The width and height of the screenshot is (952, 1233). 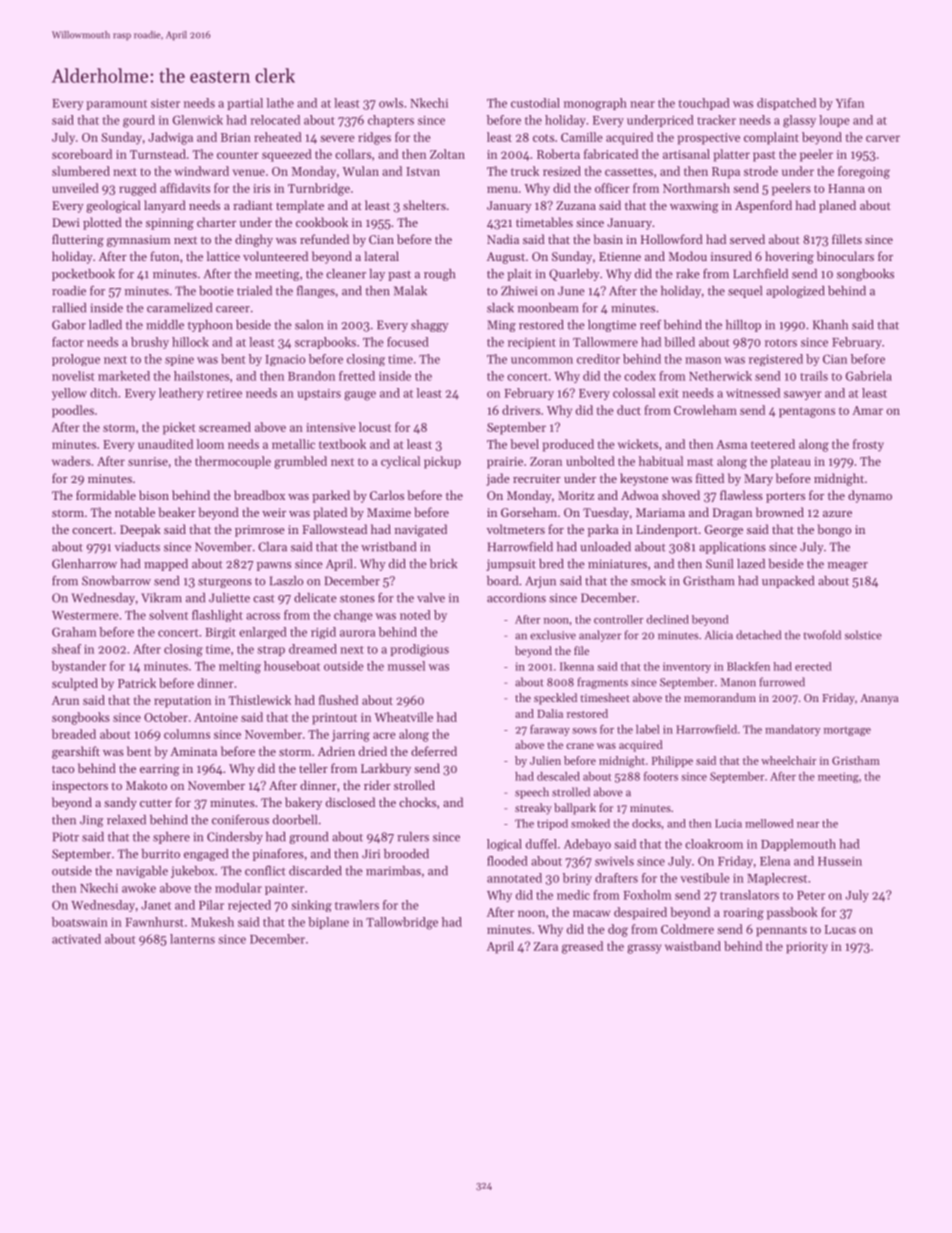 I want to click on inventory, so click(x=687, y=667).
